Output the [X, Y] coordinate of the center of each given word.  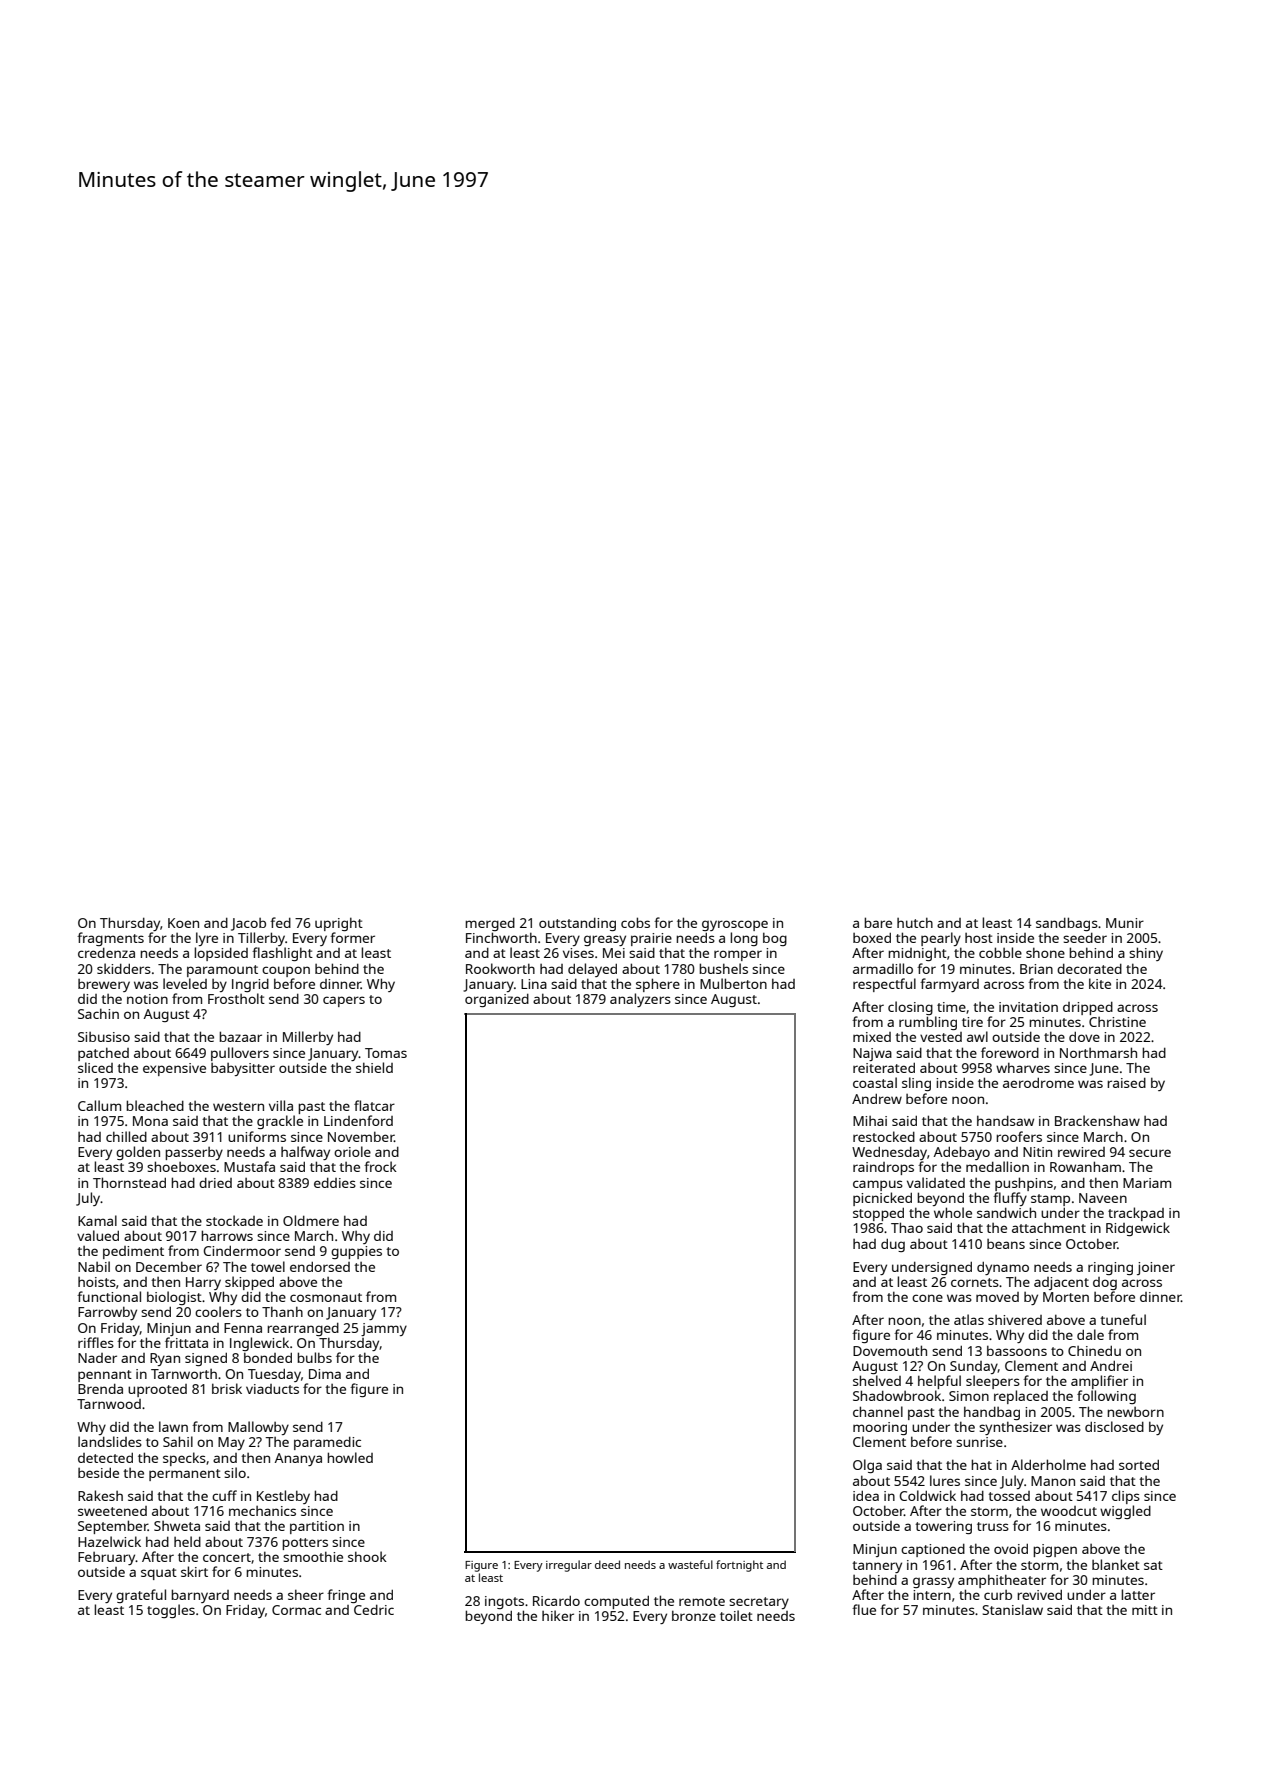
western [238, 1106]
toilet [736, 1615]
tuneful [1123, 1319]
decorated [1089, 969]
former [352, 937]
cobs [635, 922]
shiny [1146, 954]
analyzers [640, 1000]
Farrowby [107, 1313]
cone [927, 1298]
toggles [171, 1611]
